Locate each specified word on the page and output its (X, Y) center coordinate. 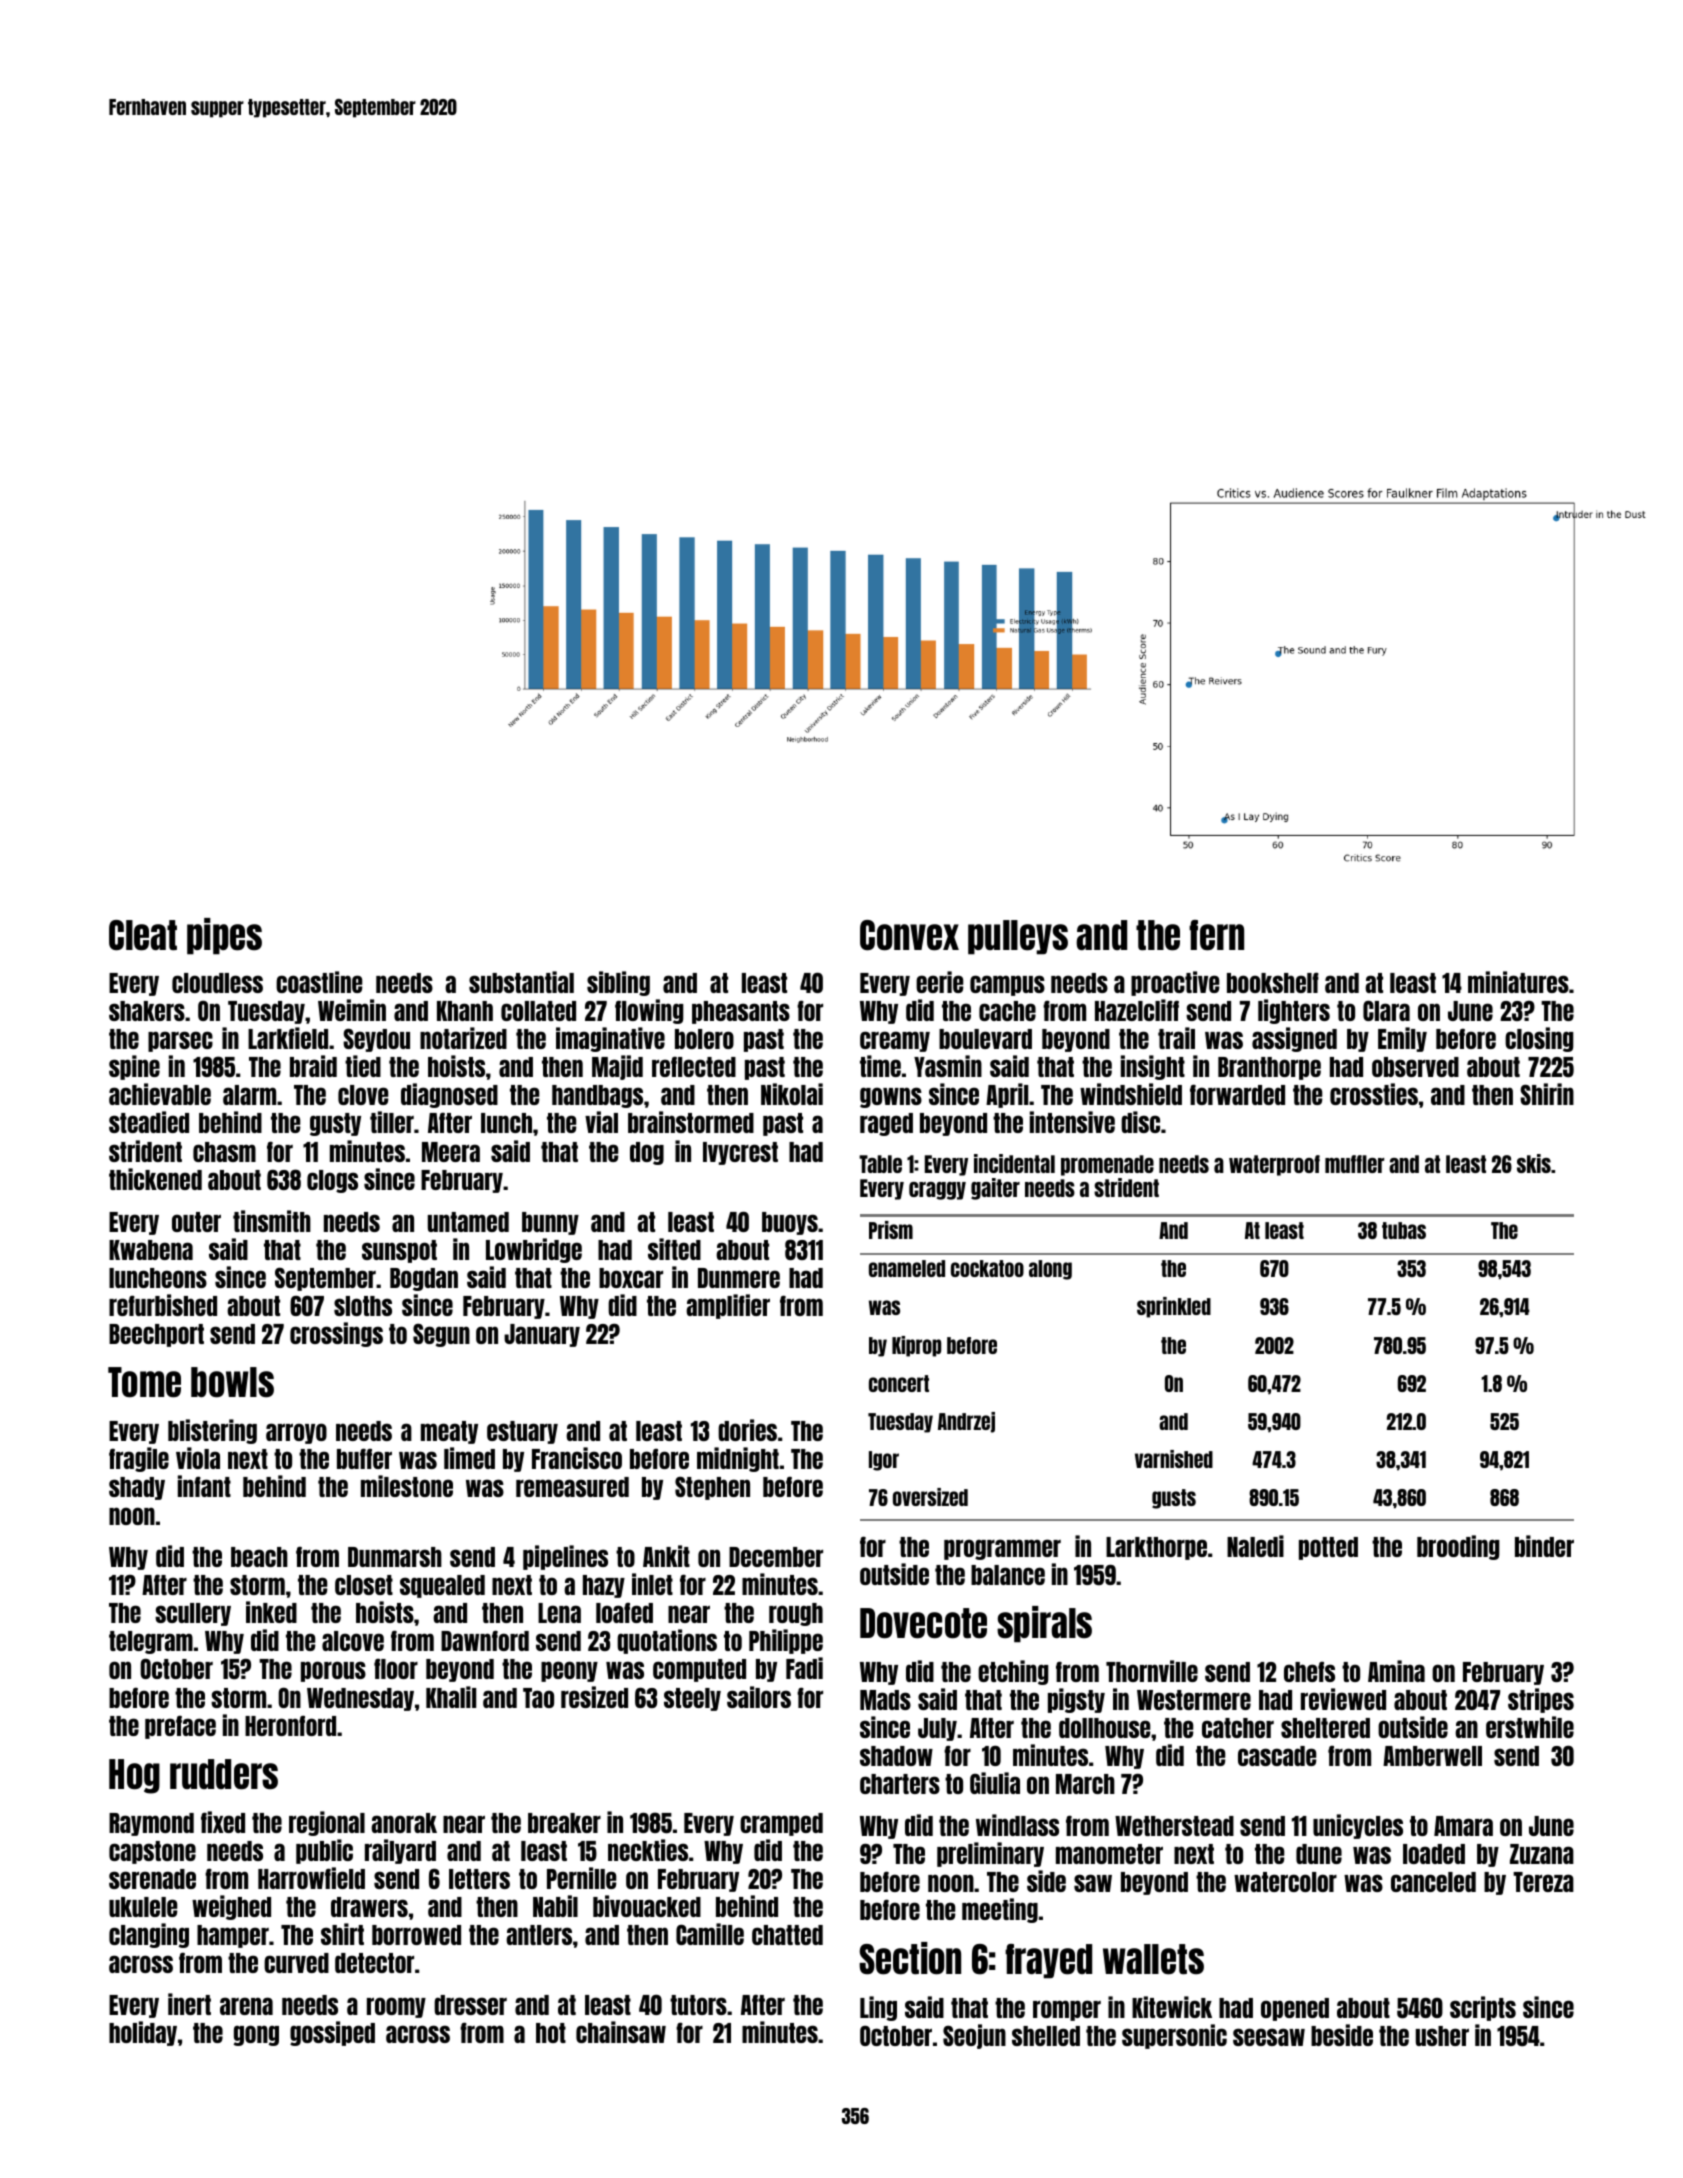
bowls (232, 1382)
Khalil (451, 1697)
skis (1534, 1163)
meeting (1000, 1910)
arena (246, 2006)
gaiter (995, 1189)
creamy (895, 1041)
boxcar (631, 1278)
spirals (1044, 1624)
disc (1140, 1122)
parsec (180, 1041)
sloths (363, 1306)
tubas (1404, 1230)
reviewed (1343, 1699)
